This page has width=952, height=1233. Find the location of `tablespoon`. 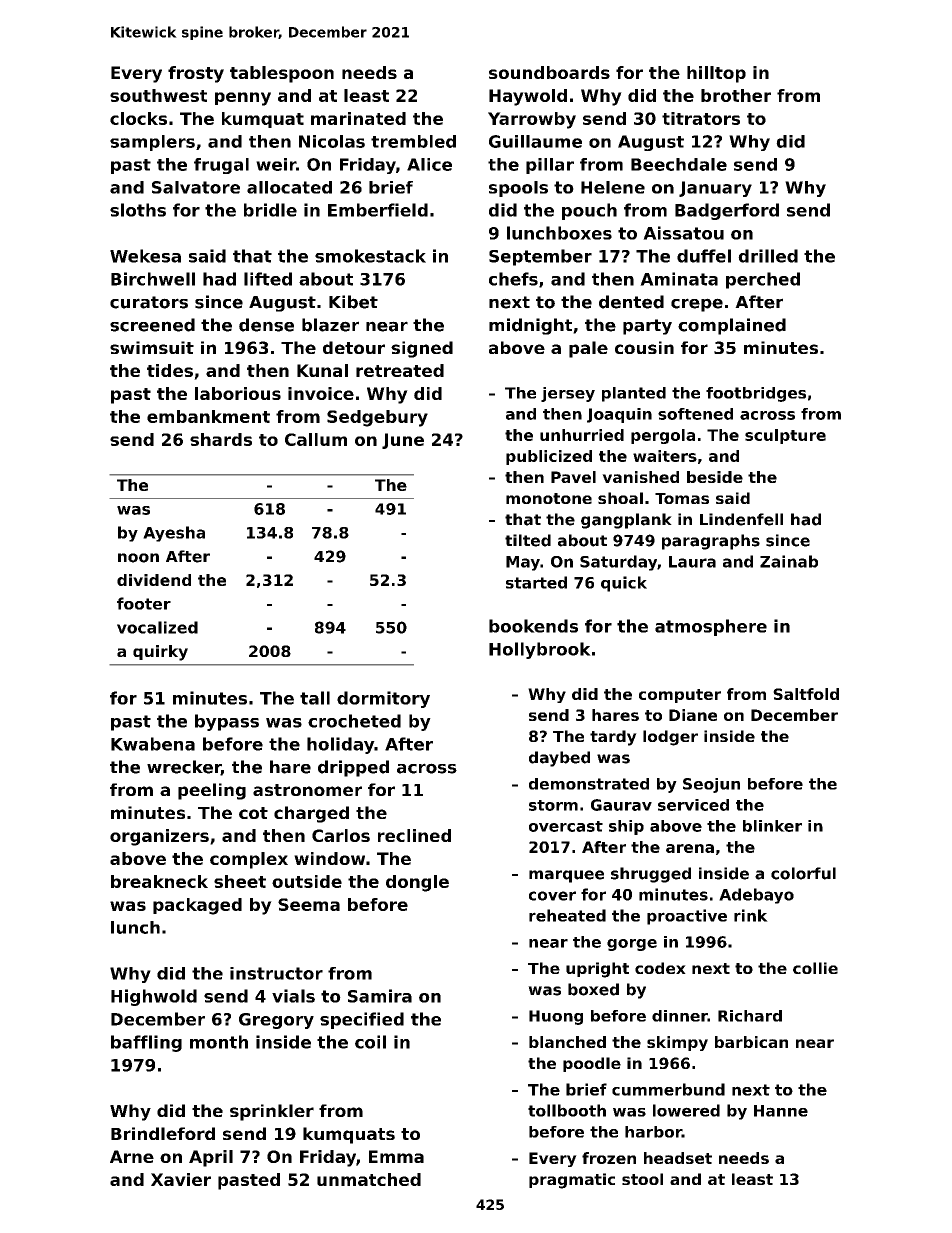

tablespoon is located at coordinates (282, 74).
